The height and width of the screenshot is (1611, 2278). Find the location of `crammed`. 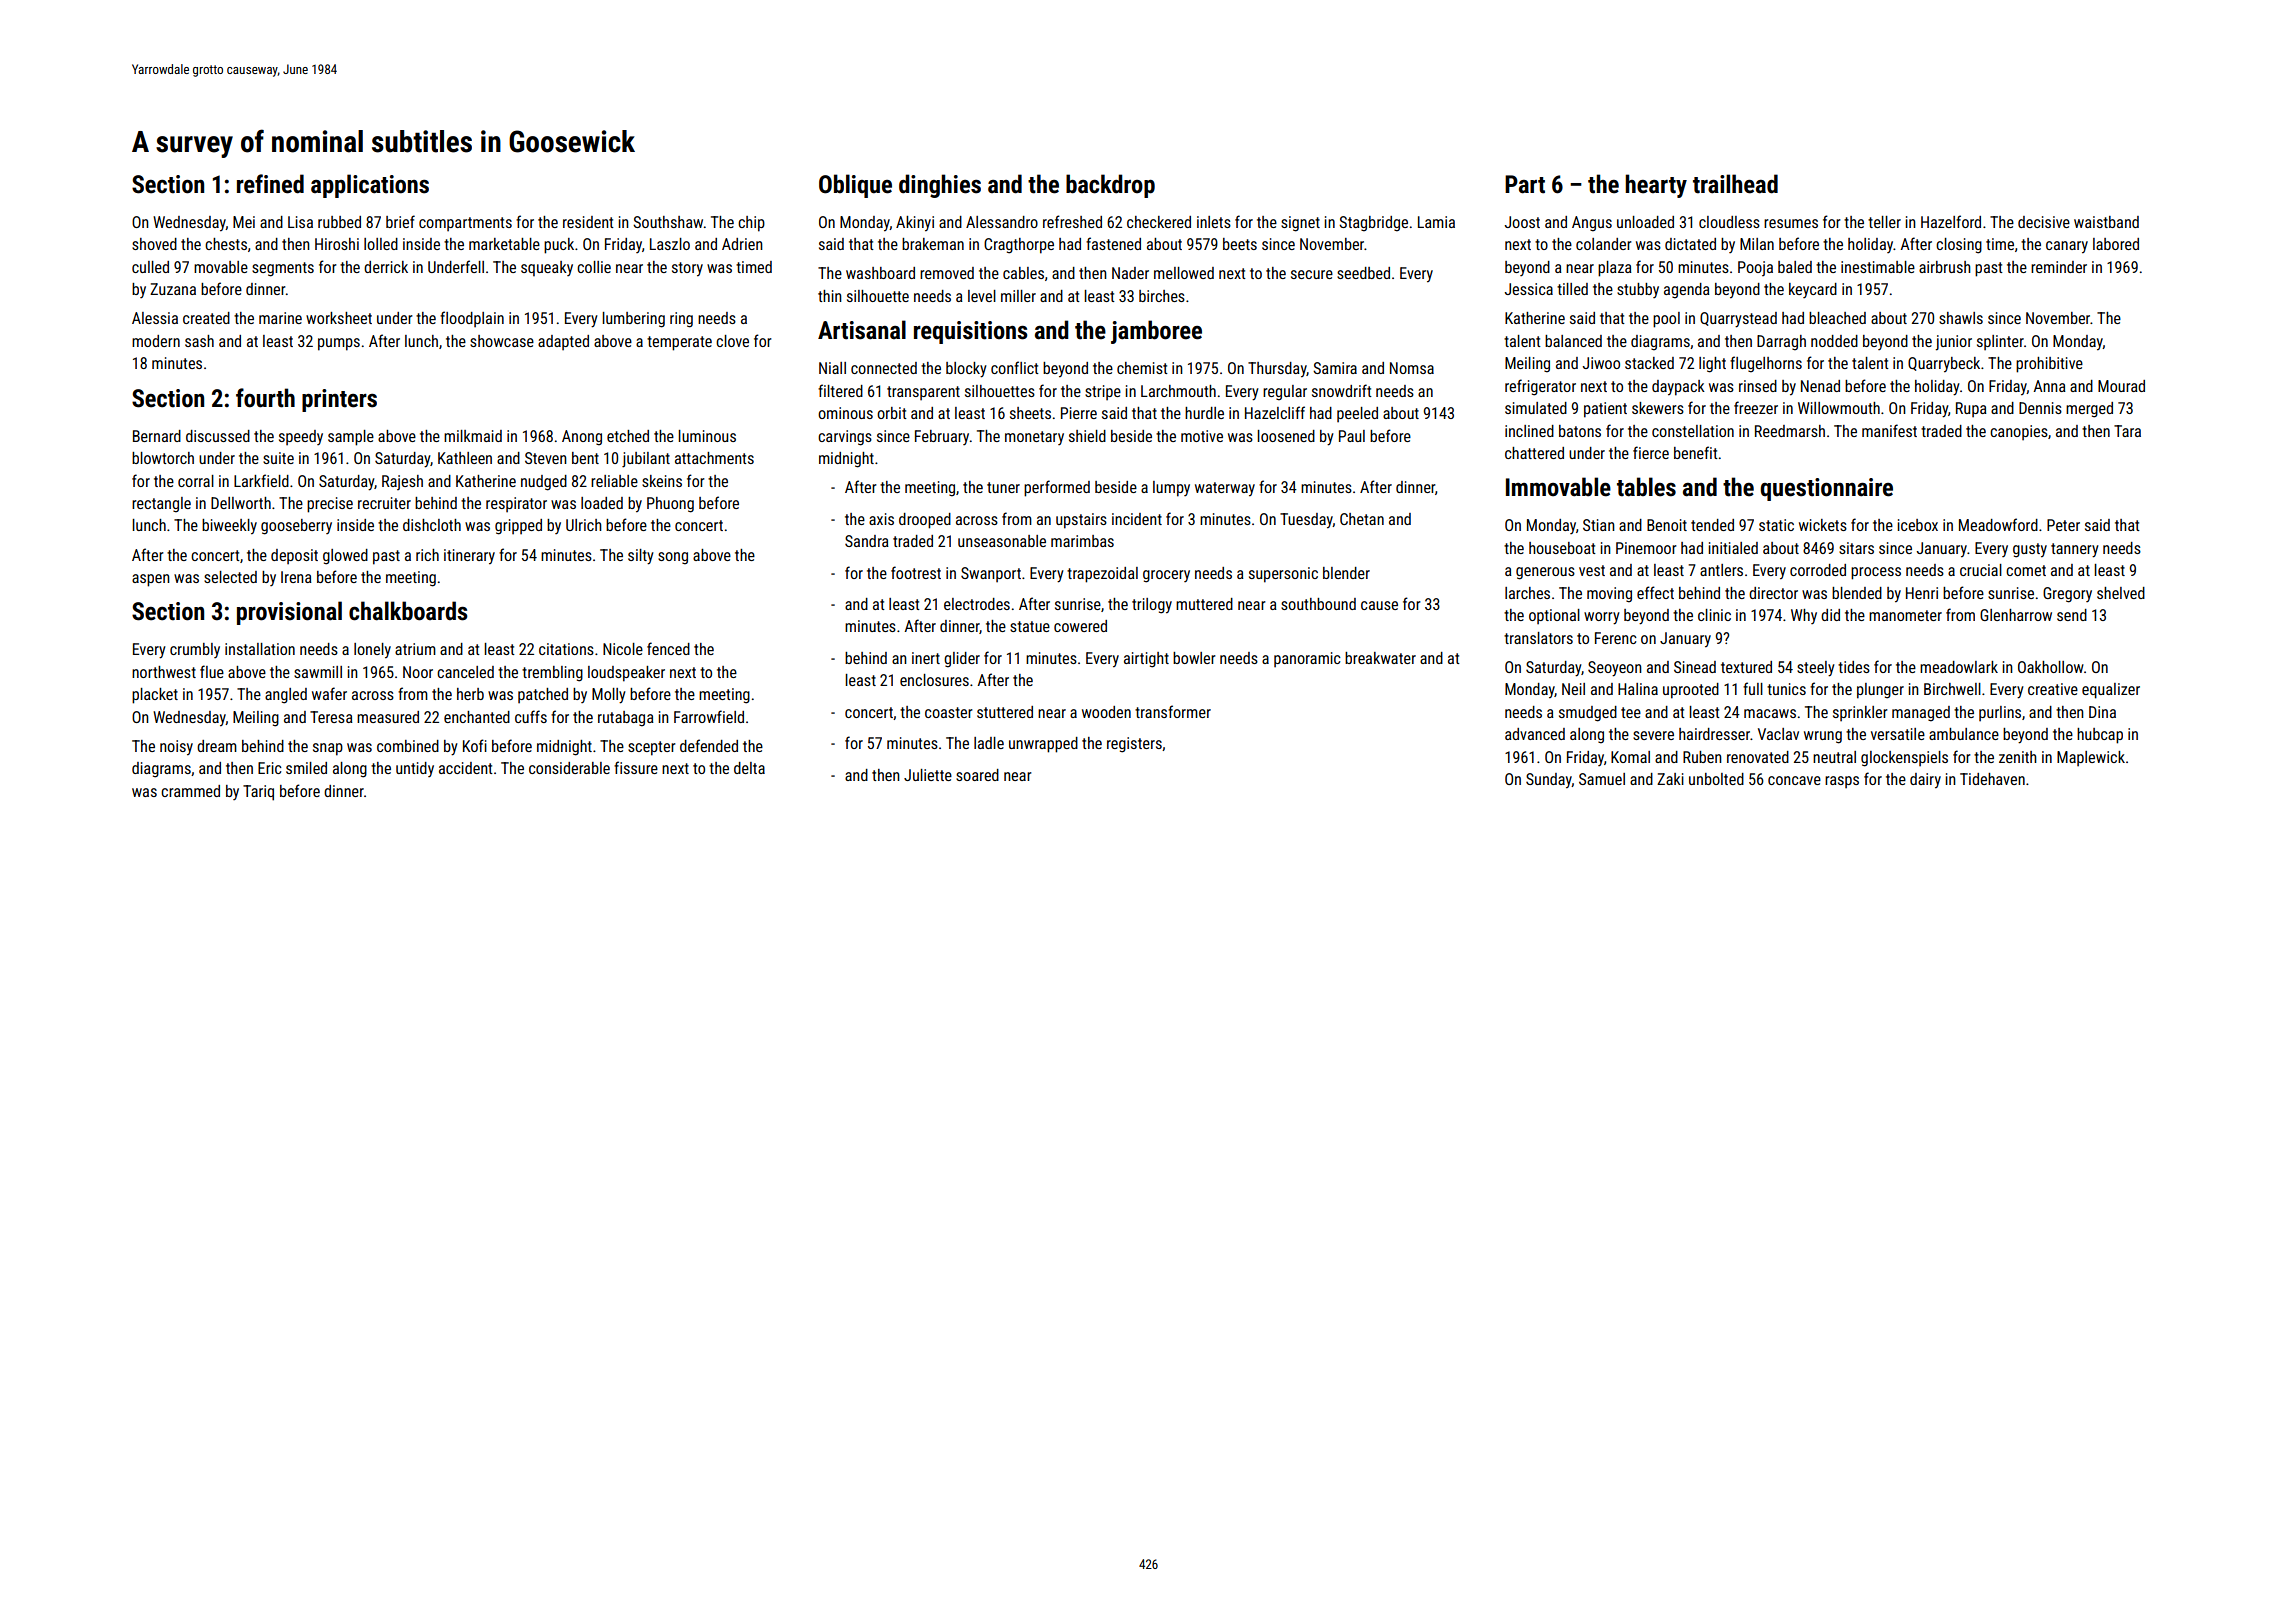

crammed is located at coordinates (190, 791).
